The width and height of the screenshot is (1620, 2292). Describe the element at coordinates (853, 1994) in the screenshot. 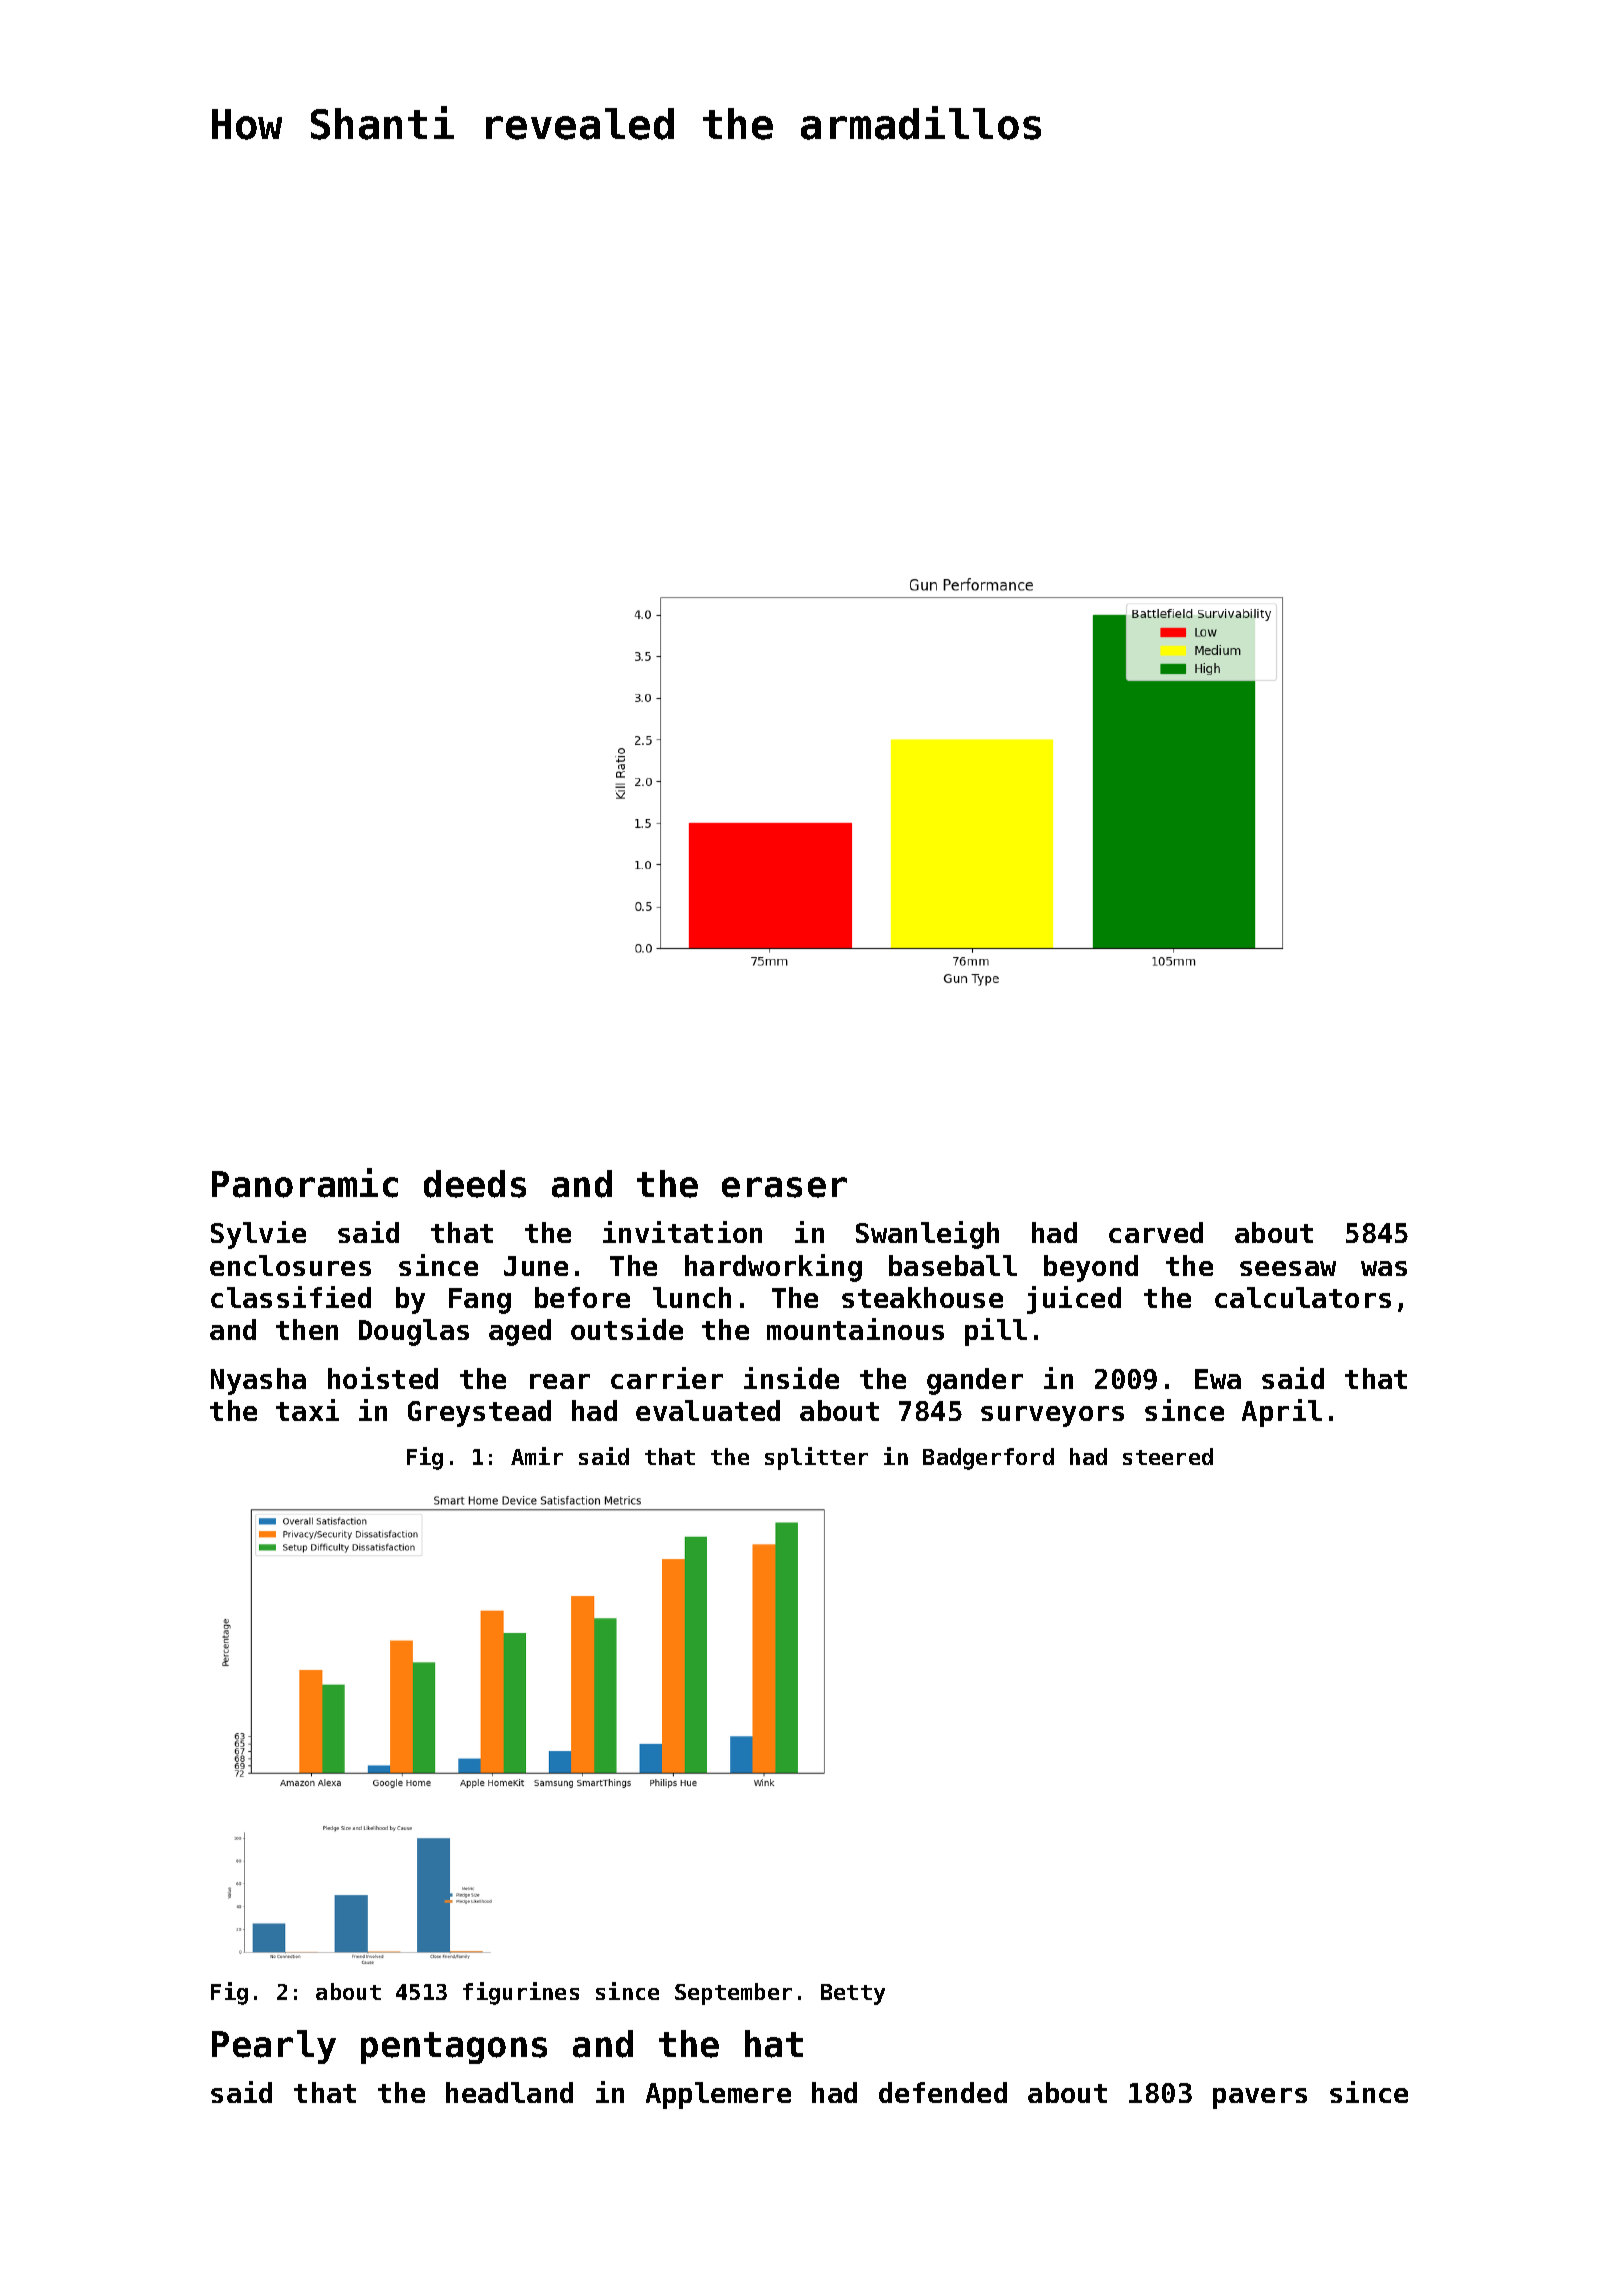

I see `Betty` at that location.
